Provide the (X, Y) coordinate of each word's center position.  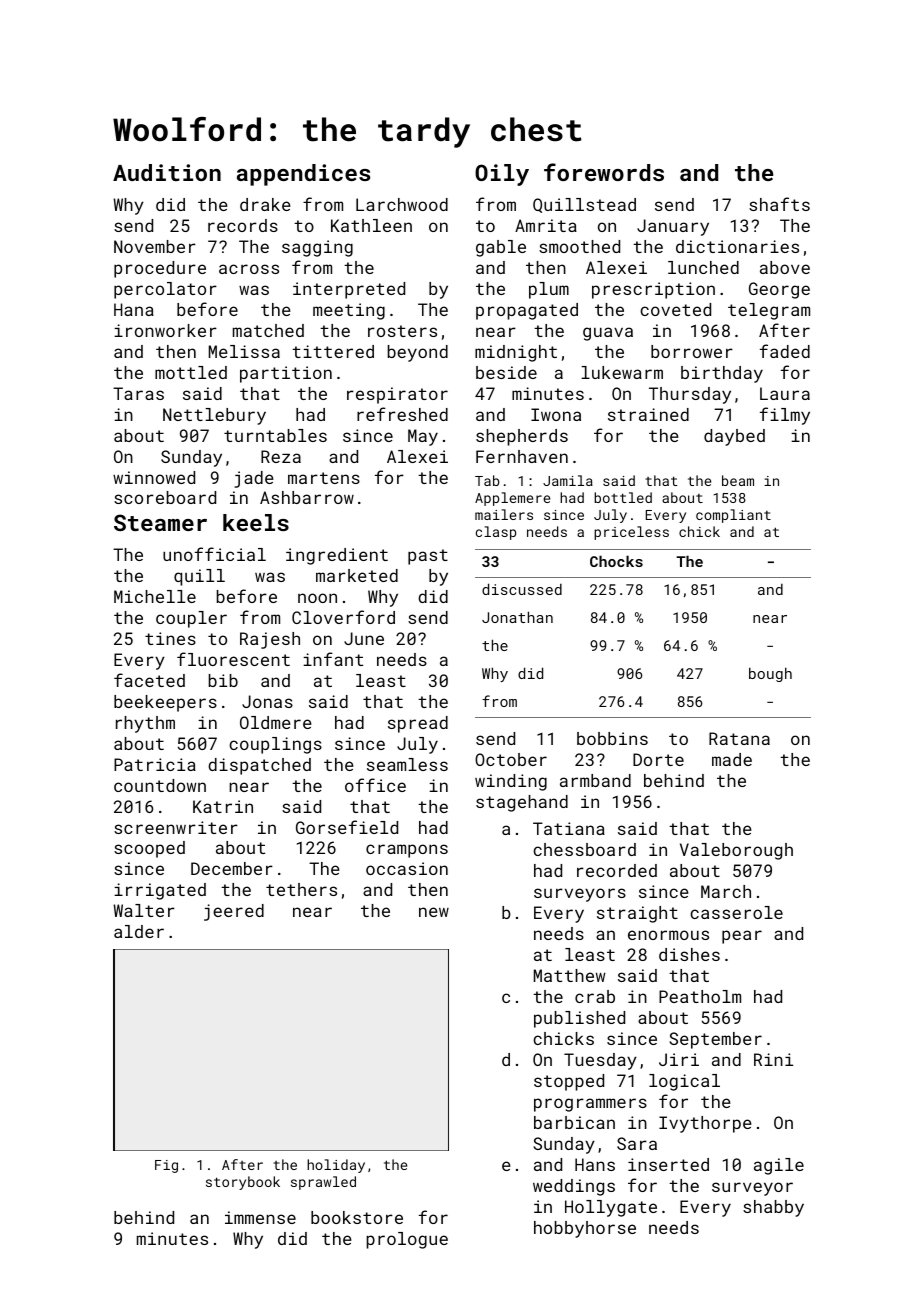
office (375, 785)
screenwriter (176, 827)
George (779, 290)
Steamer (160, 522)
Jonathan (517, 617)
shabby (773, 1208)
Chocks (616, 561)
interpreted (349, 290)
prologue (407, 1240)
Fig (166, 1166)
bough (770, 674)
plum (549, 290)
